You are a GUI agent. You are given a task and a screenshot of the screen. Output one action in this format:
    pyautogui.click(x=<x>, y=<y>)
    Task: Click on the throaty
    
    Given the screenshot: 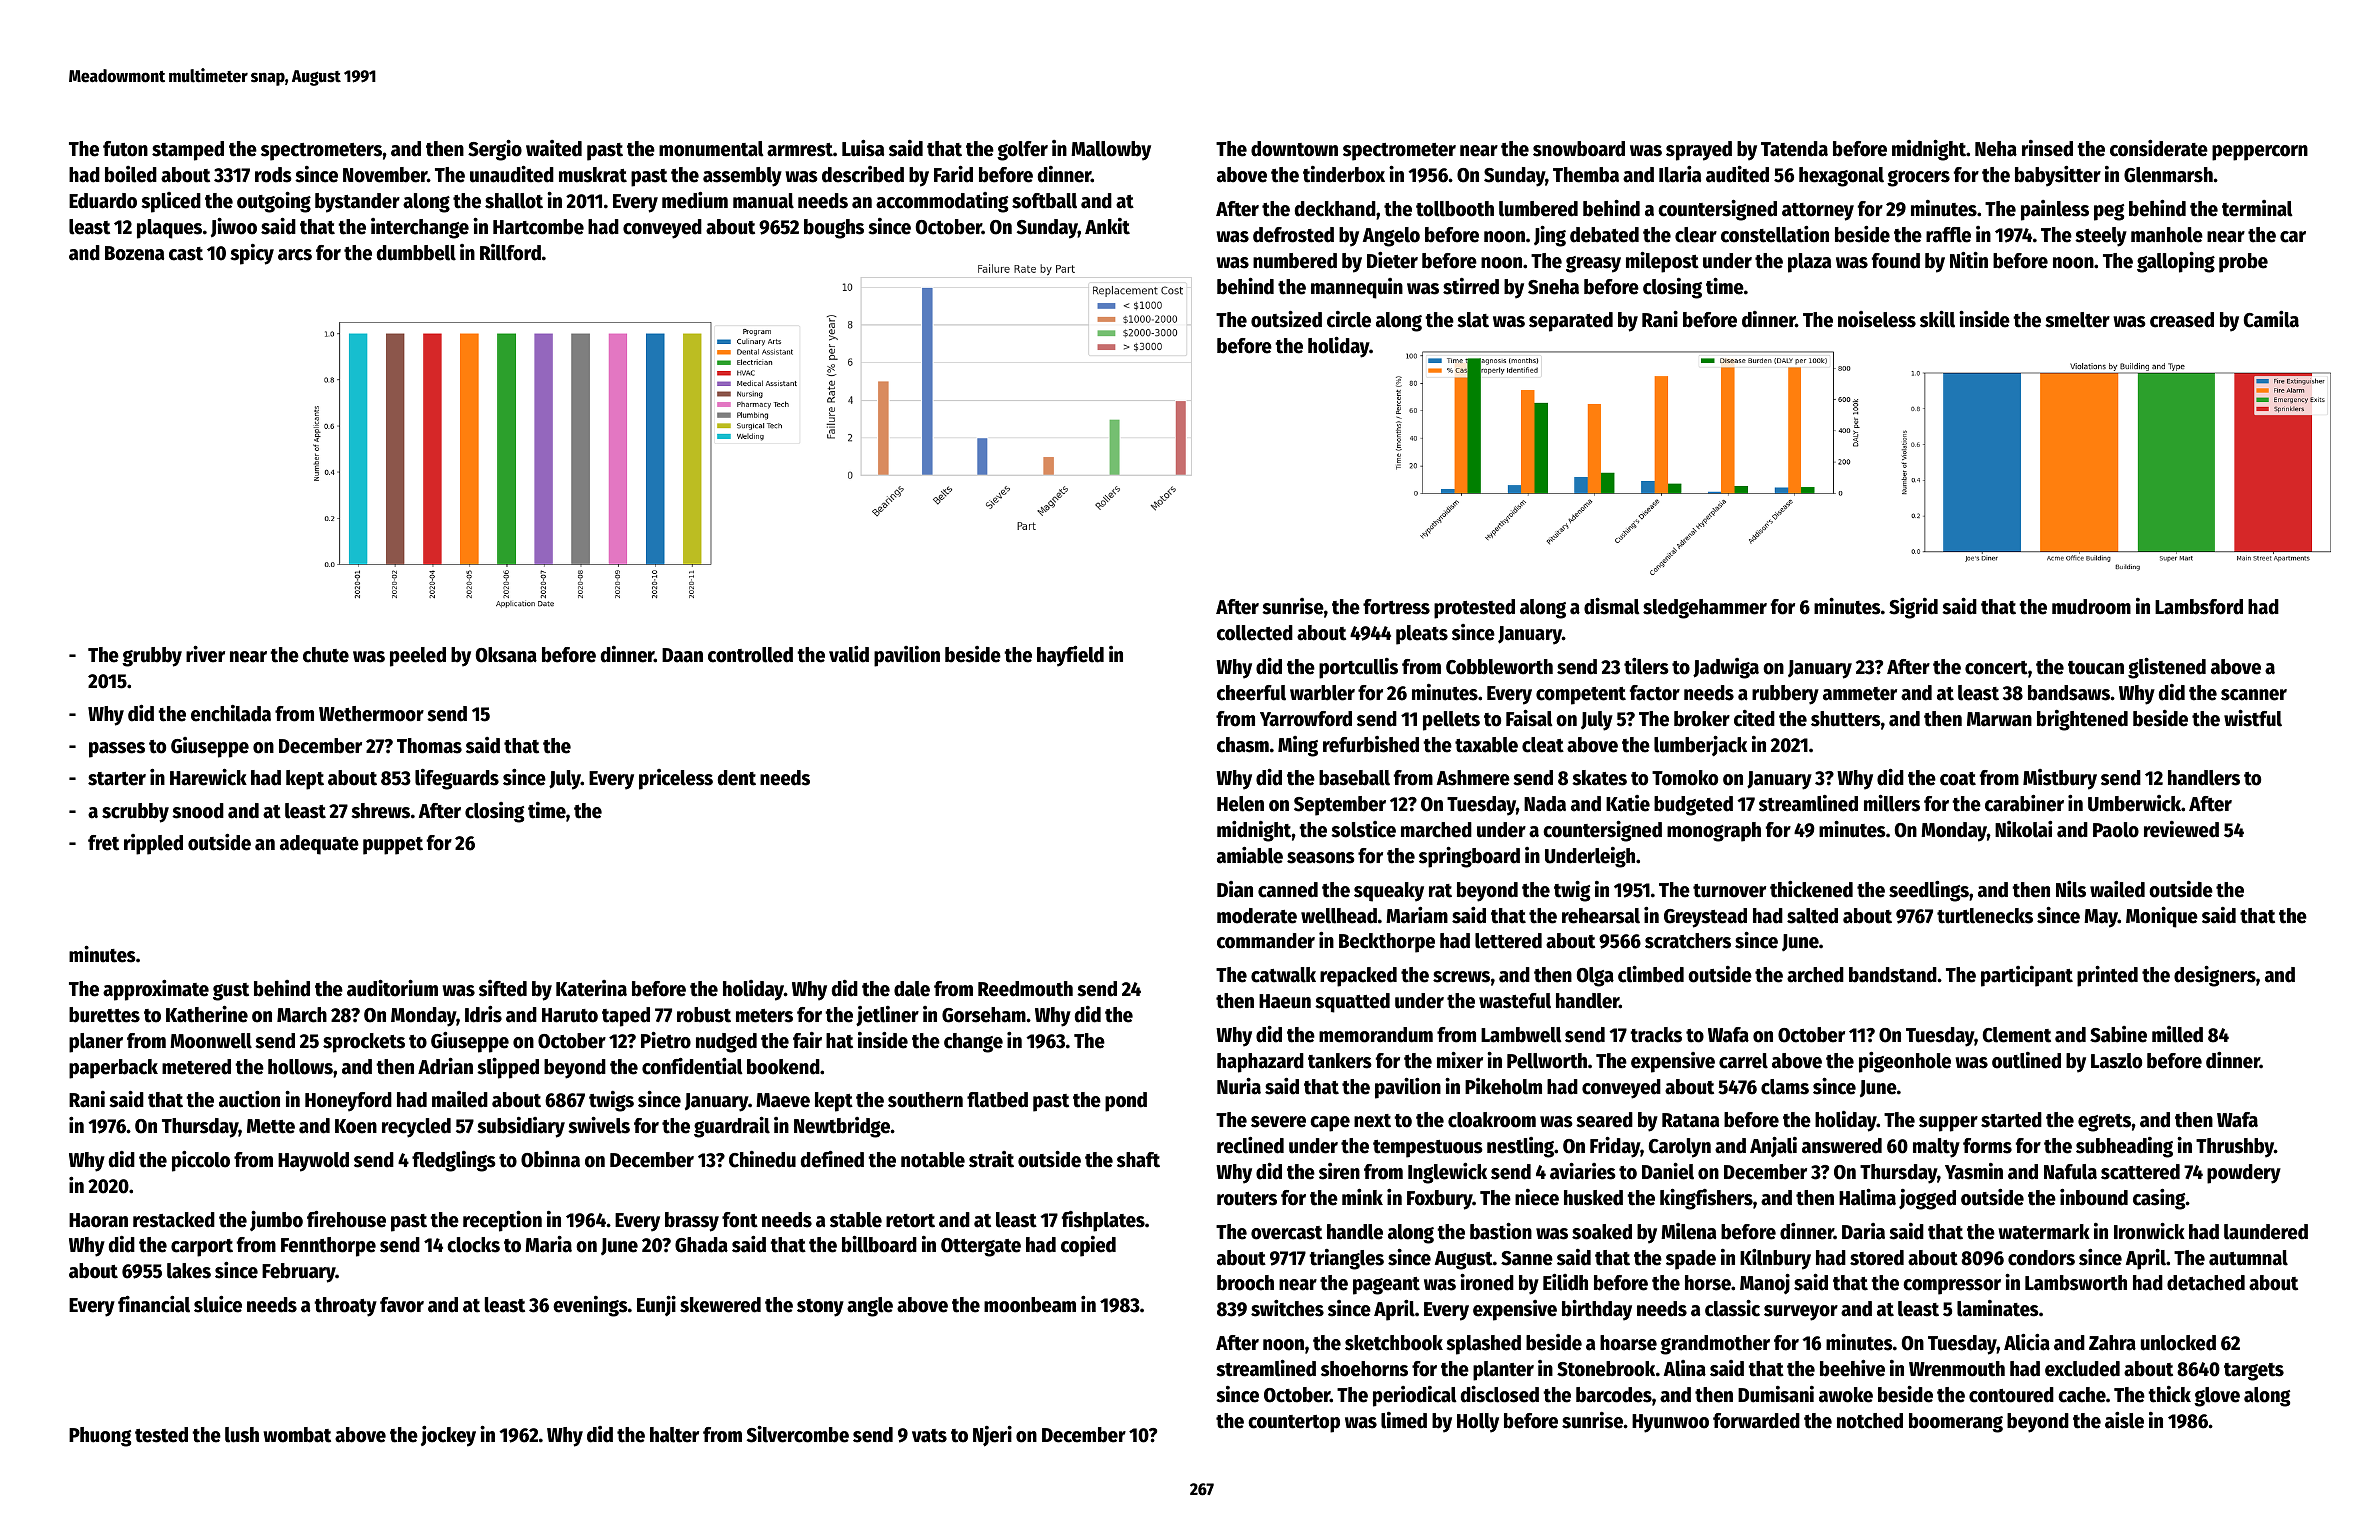 What is the action you would take?
    pyautogui.click(x=345, y=1307)
